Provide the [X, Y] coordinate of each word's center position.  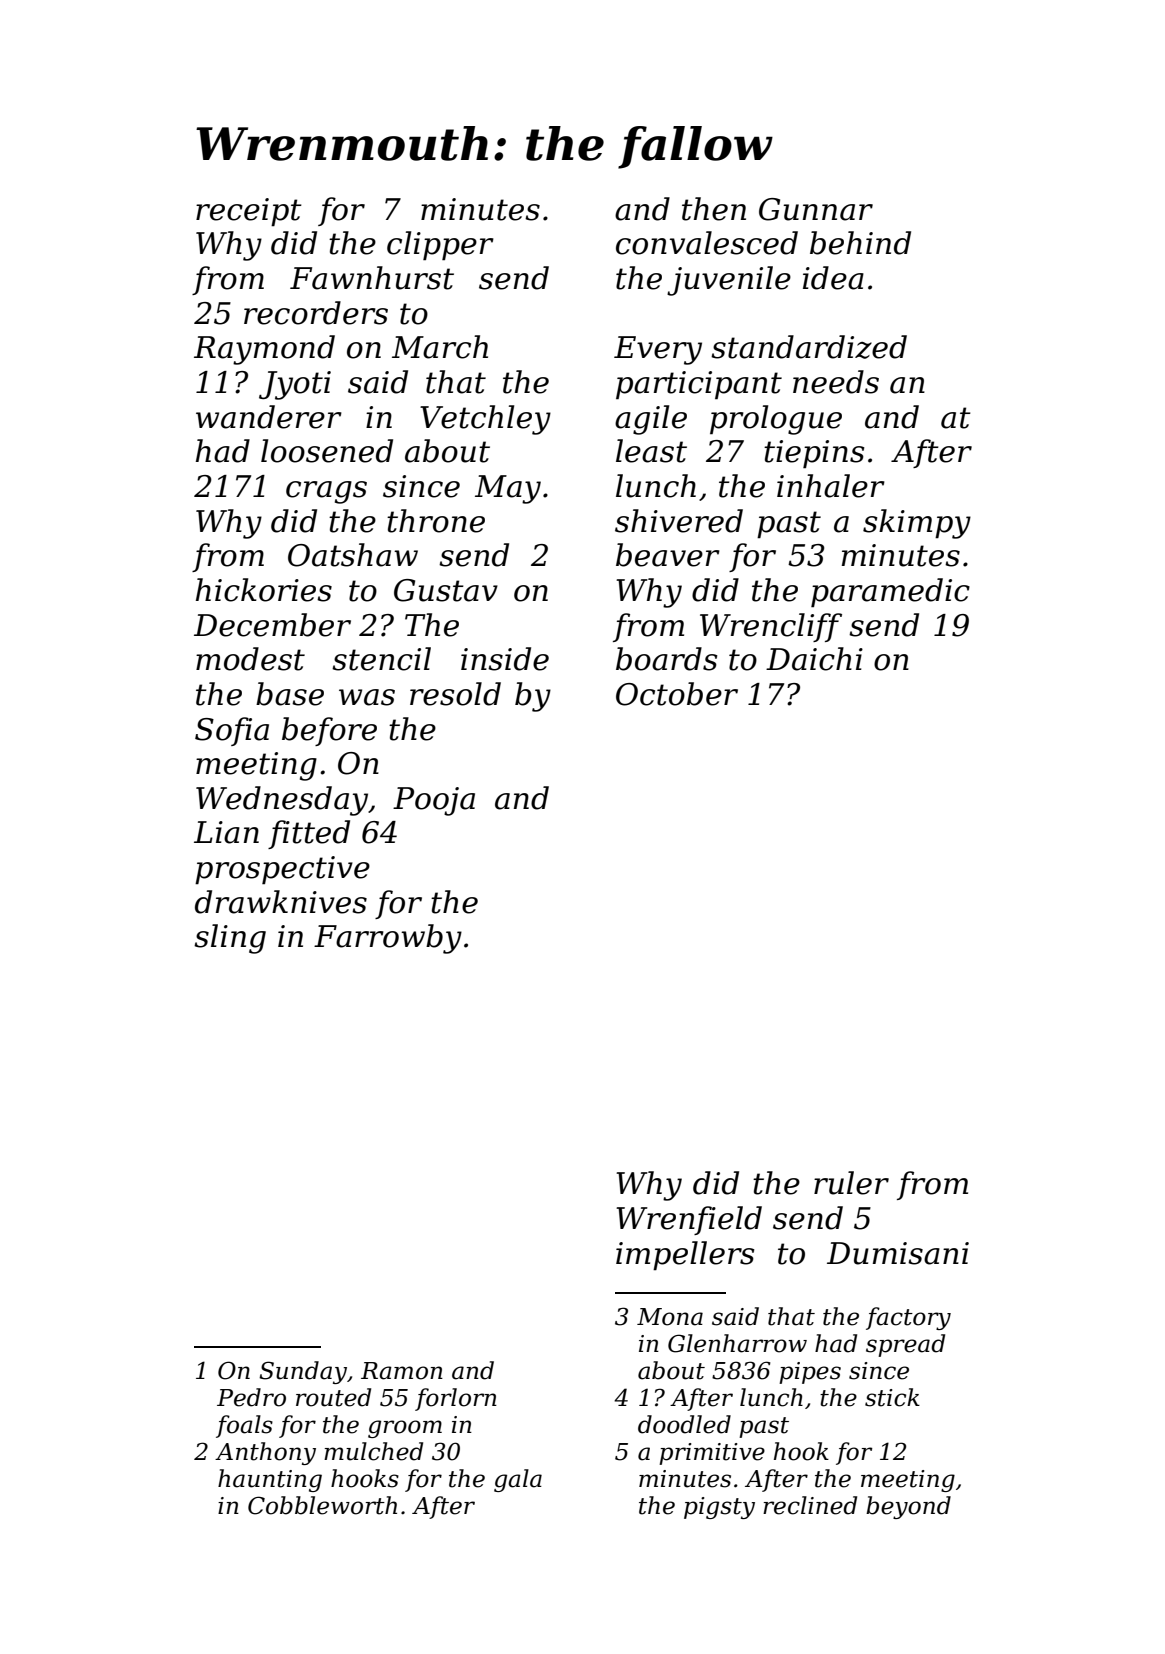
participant [699, 385]
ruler [851, 1183]
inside [505, 659]
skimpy [917, 524]
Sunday [303, 1372]
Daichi [814, 659]
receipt [249, 212]
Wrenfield [689, 1220]
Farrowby [388, 939]
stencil [381, 659]
